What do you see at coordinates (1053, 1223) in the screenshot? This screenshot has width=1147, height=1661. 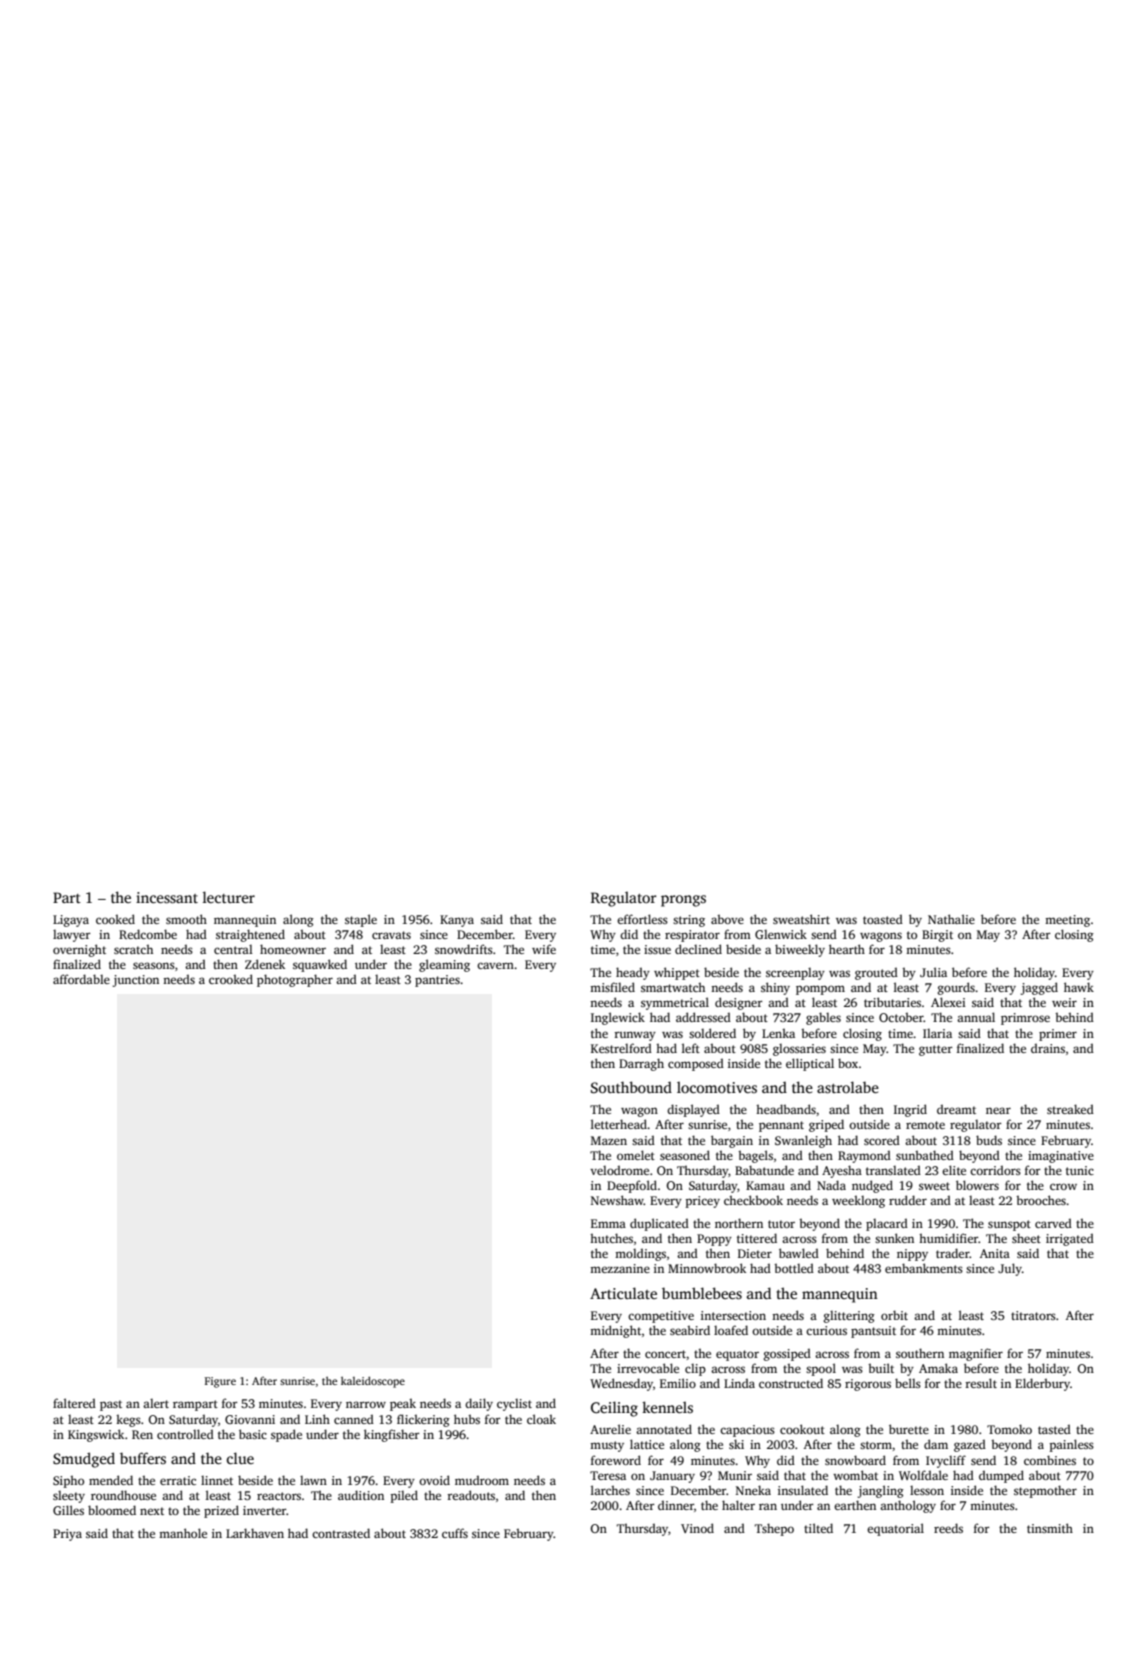 I see `carved` at bounding box center [1053, 1223].
